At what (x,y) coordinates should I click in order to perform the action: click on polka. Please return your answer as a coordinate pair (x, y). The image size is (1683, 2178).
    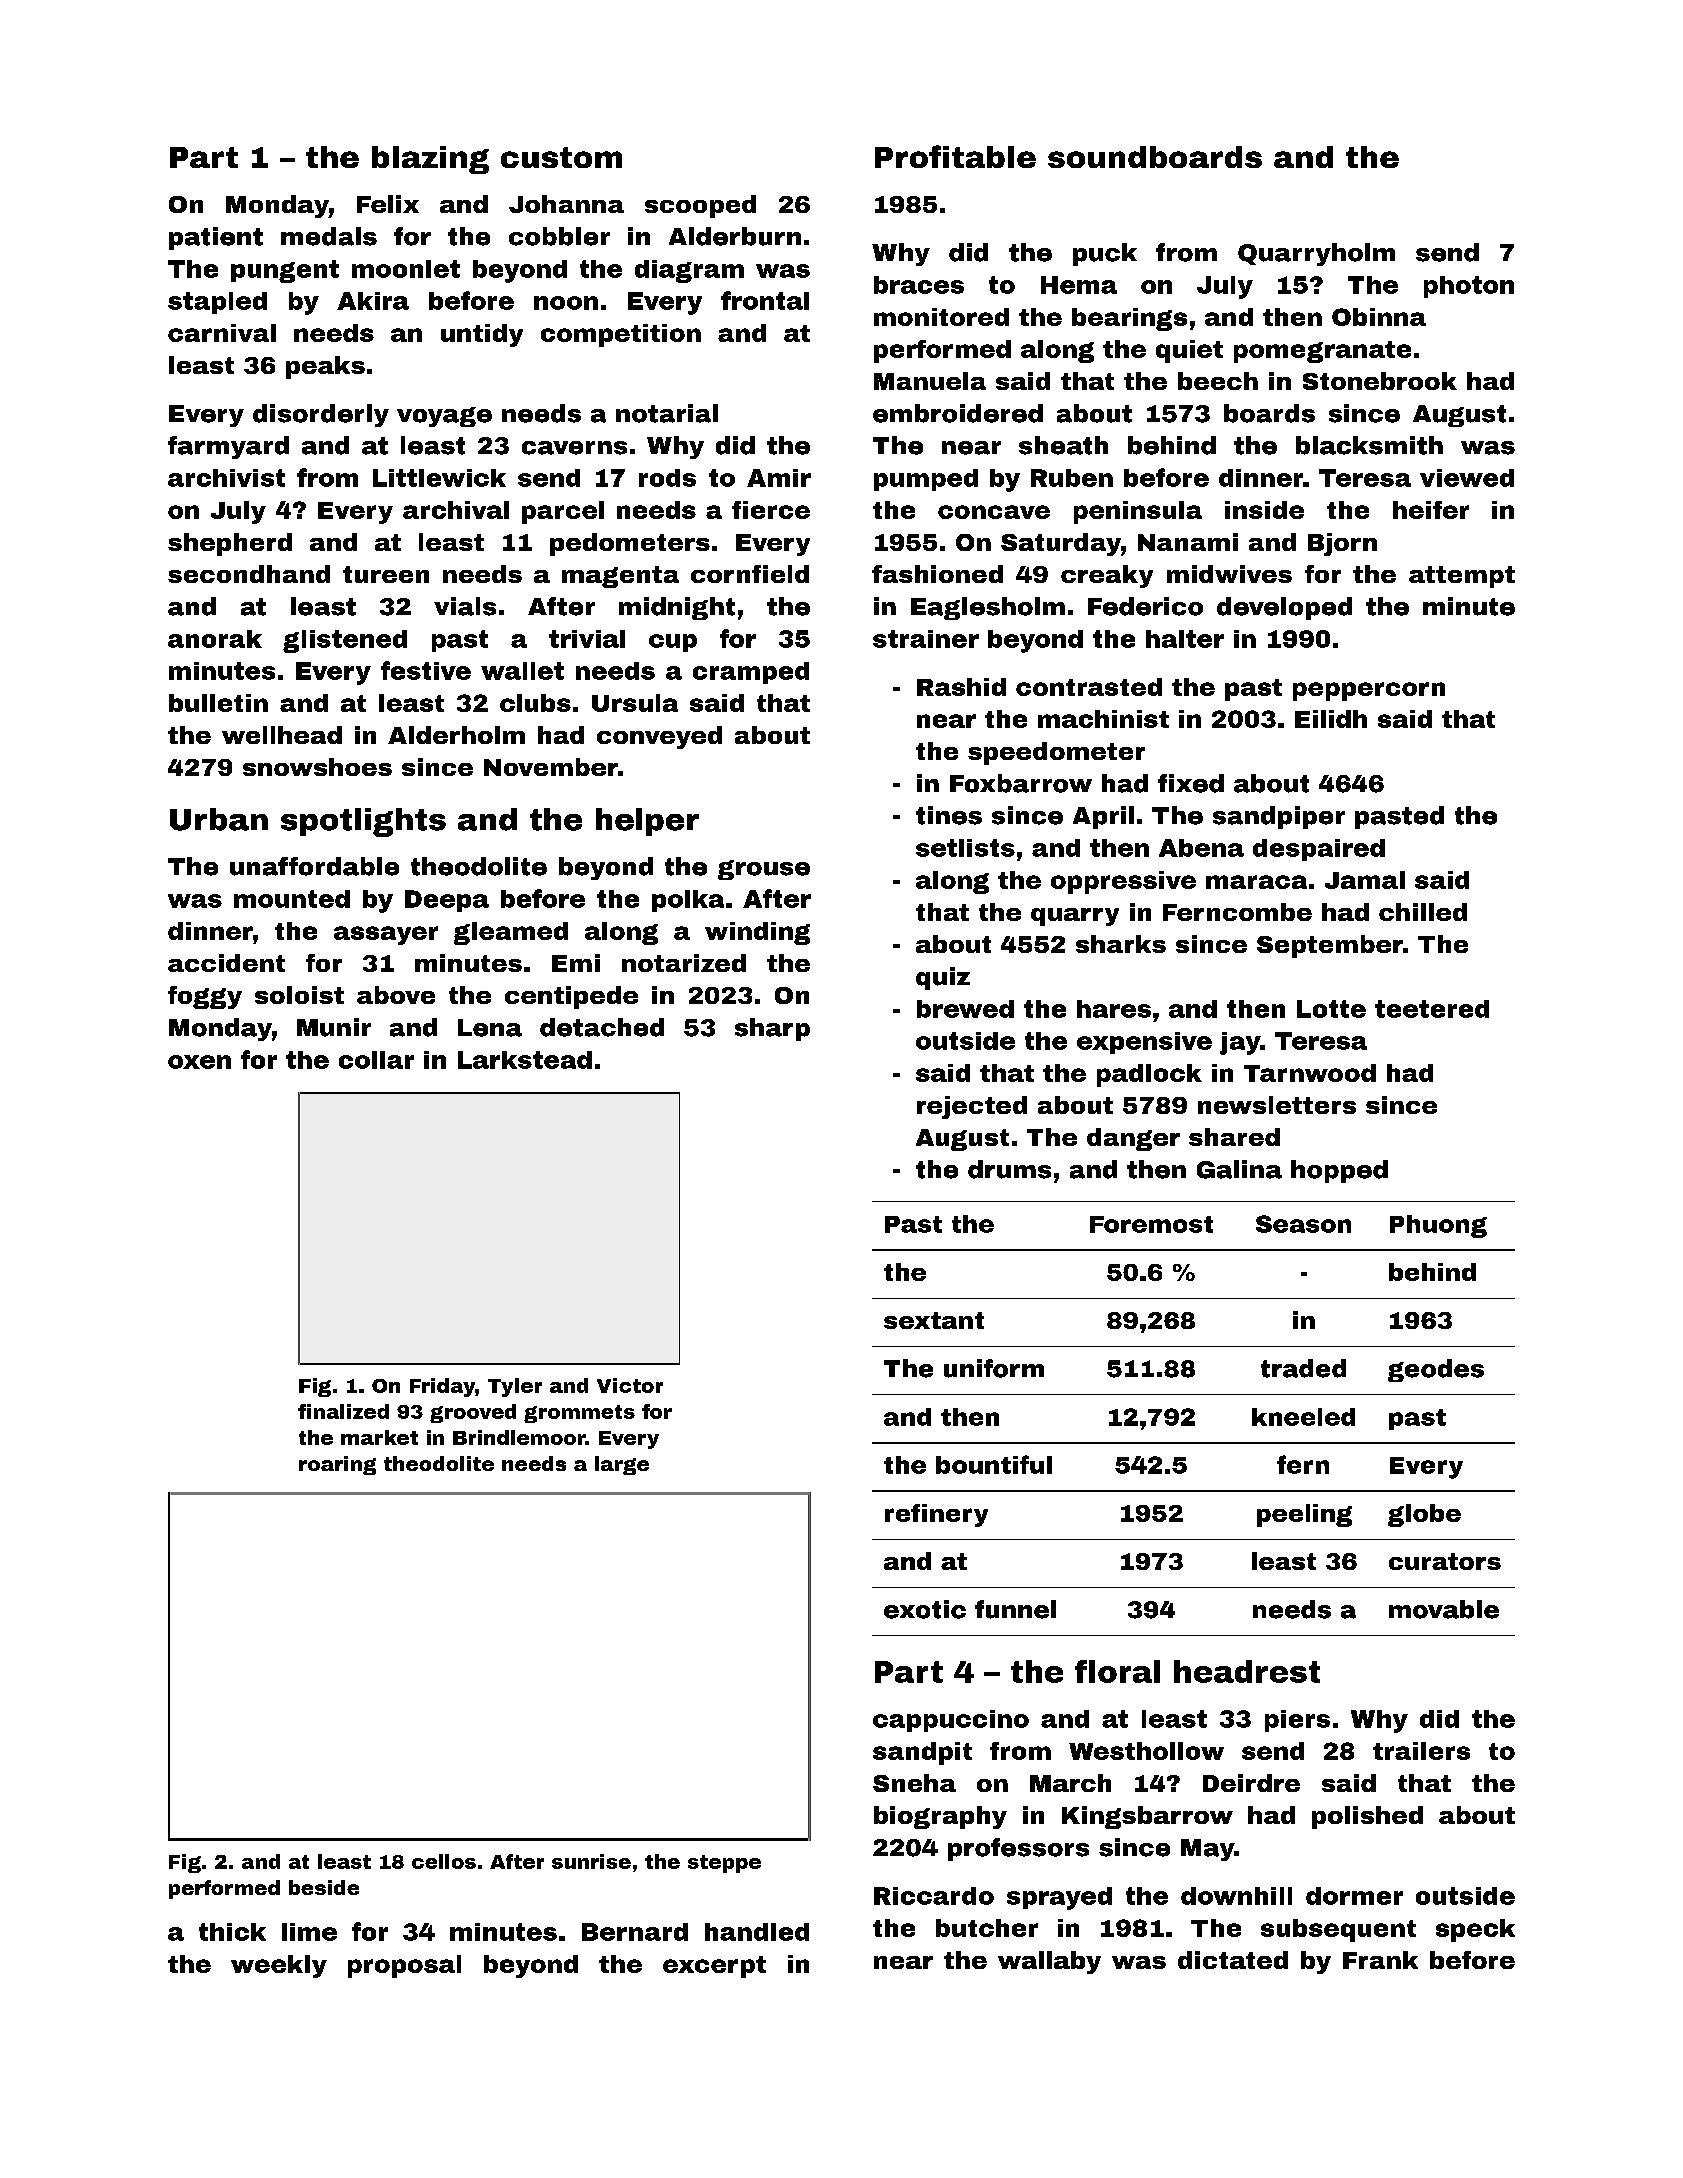
    Looking at the image, I should click on (688, 901).
